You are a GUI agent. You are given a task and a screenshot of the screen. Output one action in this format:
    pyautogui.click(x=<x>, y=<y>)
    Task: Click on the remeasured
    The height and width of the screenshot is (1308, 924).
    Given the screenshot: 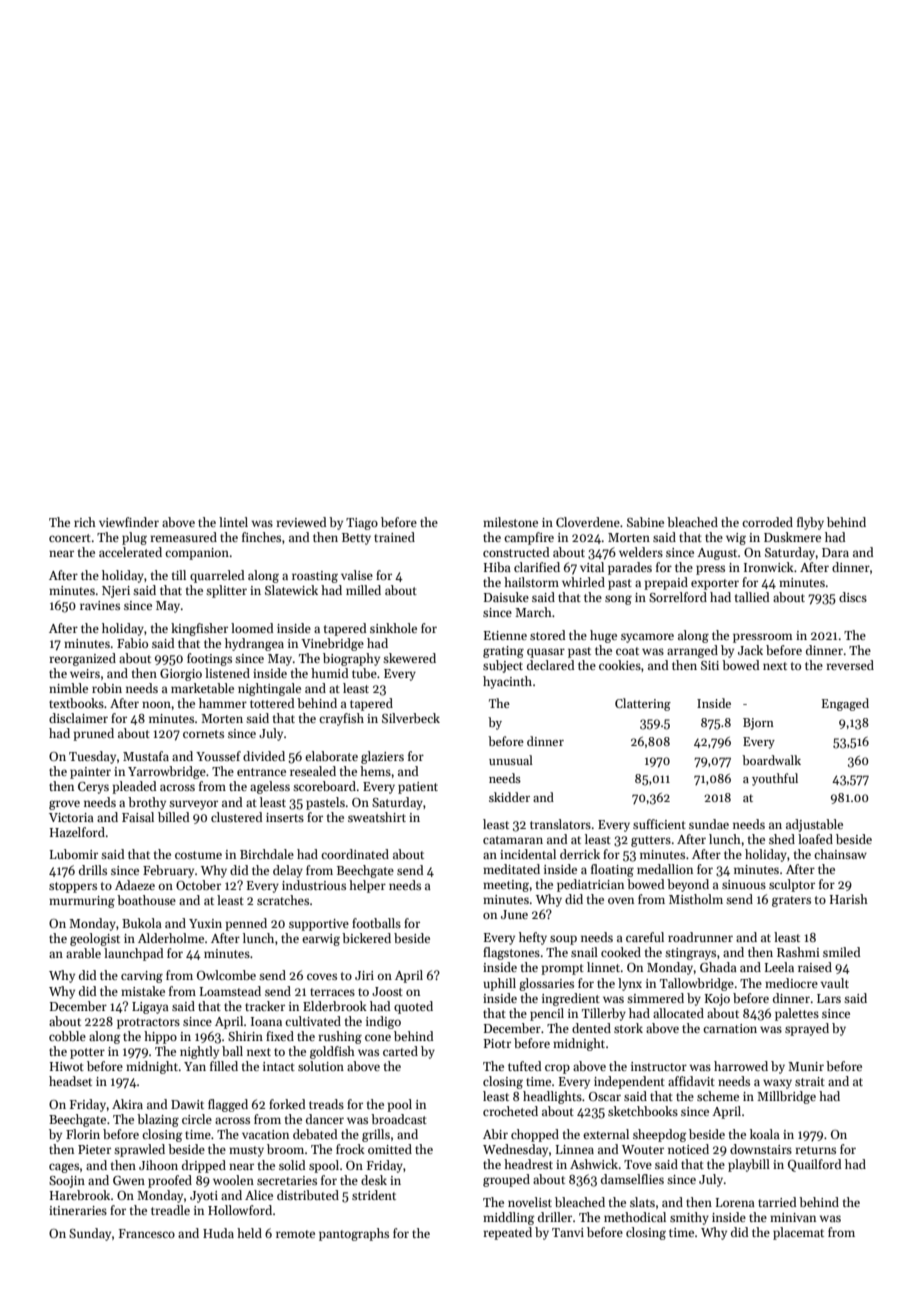 What is the action you would take?
    pyautogui.click(x=183, y=537)
